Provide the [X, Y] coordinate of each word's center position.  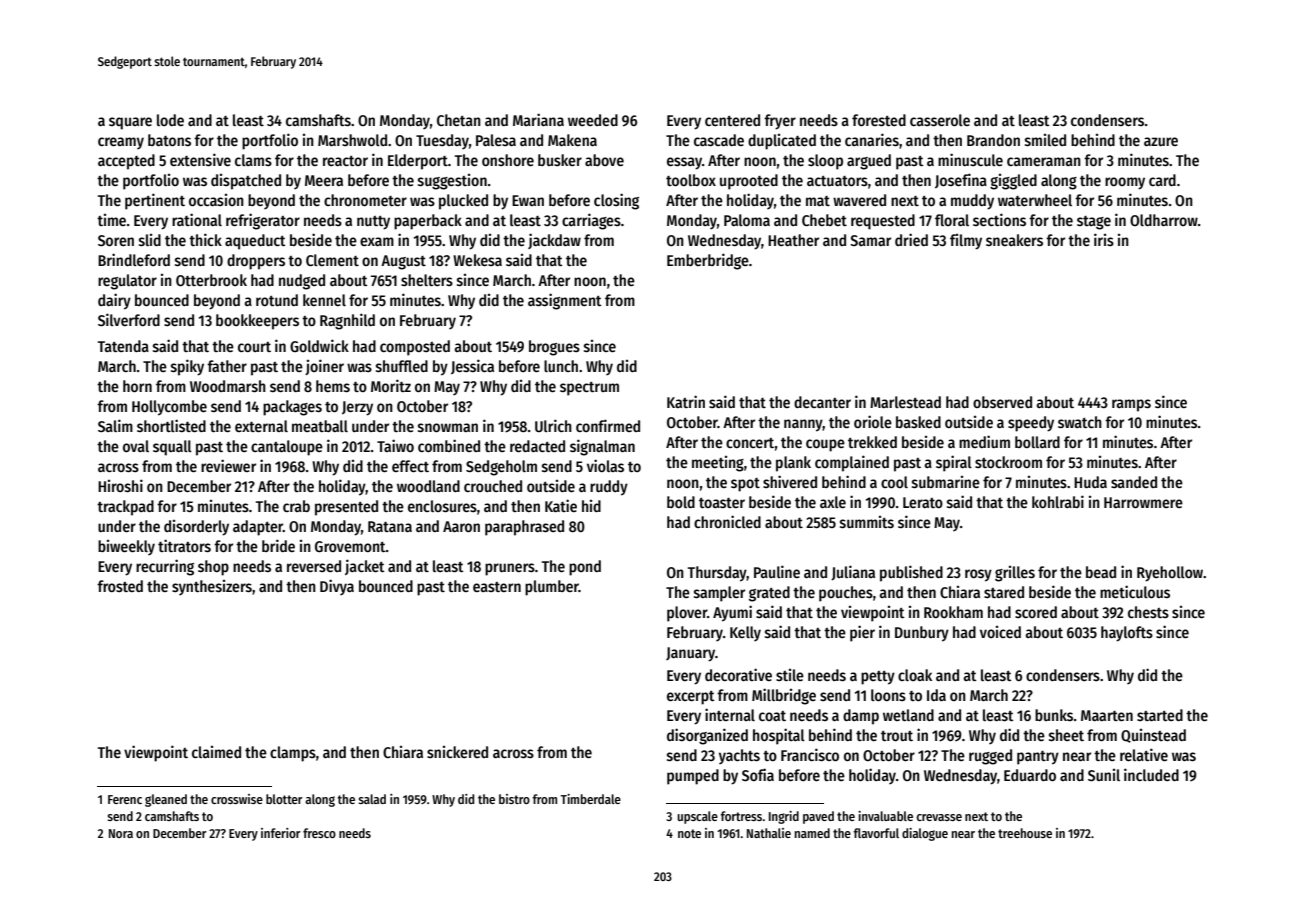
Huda [1090, 482]
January [690, 654]
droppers [256, 262]
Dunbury [922, 634]
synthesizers [212, 587]
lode [170, 120]
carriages [591, 221]
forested [879, 120]
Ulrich [553, 425]
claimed [216, 752]
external [261, 426]
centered [732, 120]
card [1162, 180]
